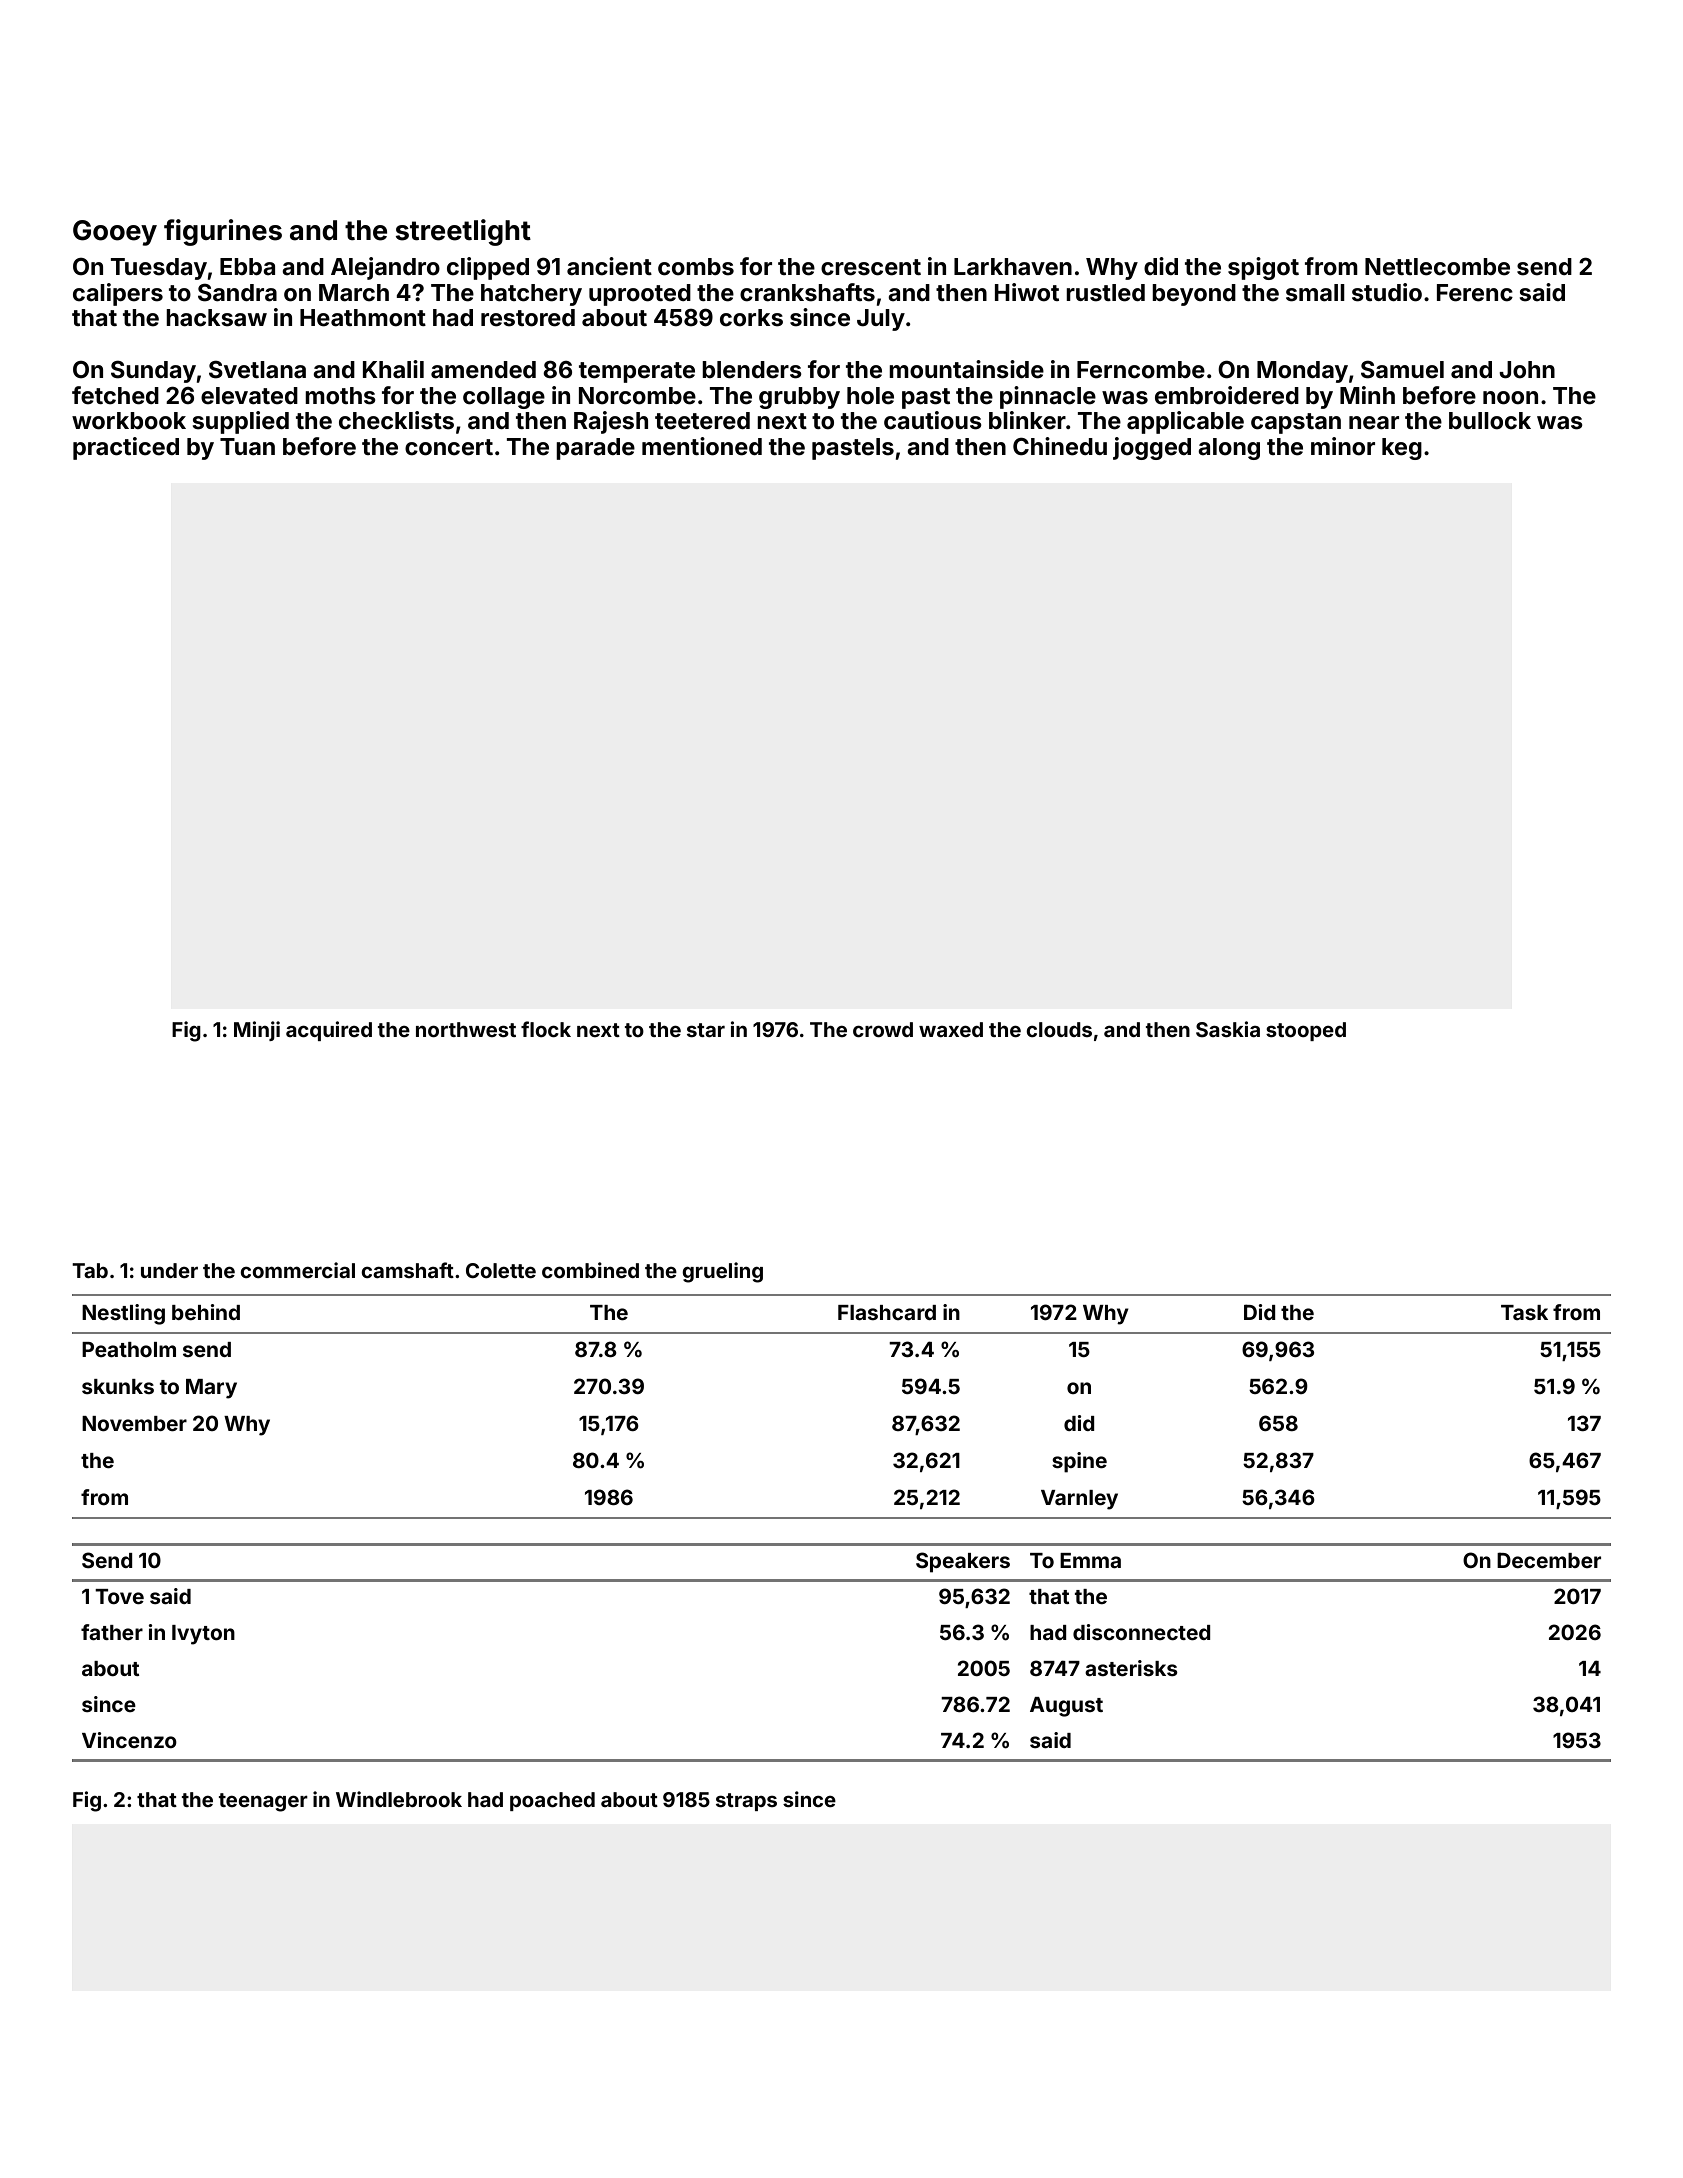  Describe the element at coordinates (257, 1031) in the screenshot. I see `Minji` at that location.
